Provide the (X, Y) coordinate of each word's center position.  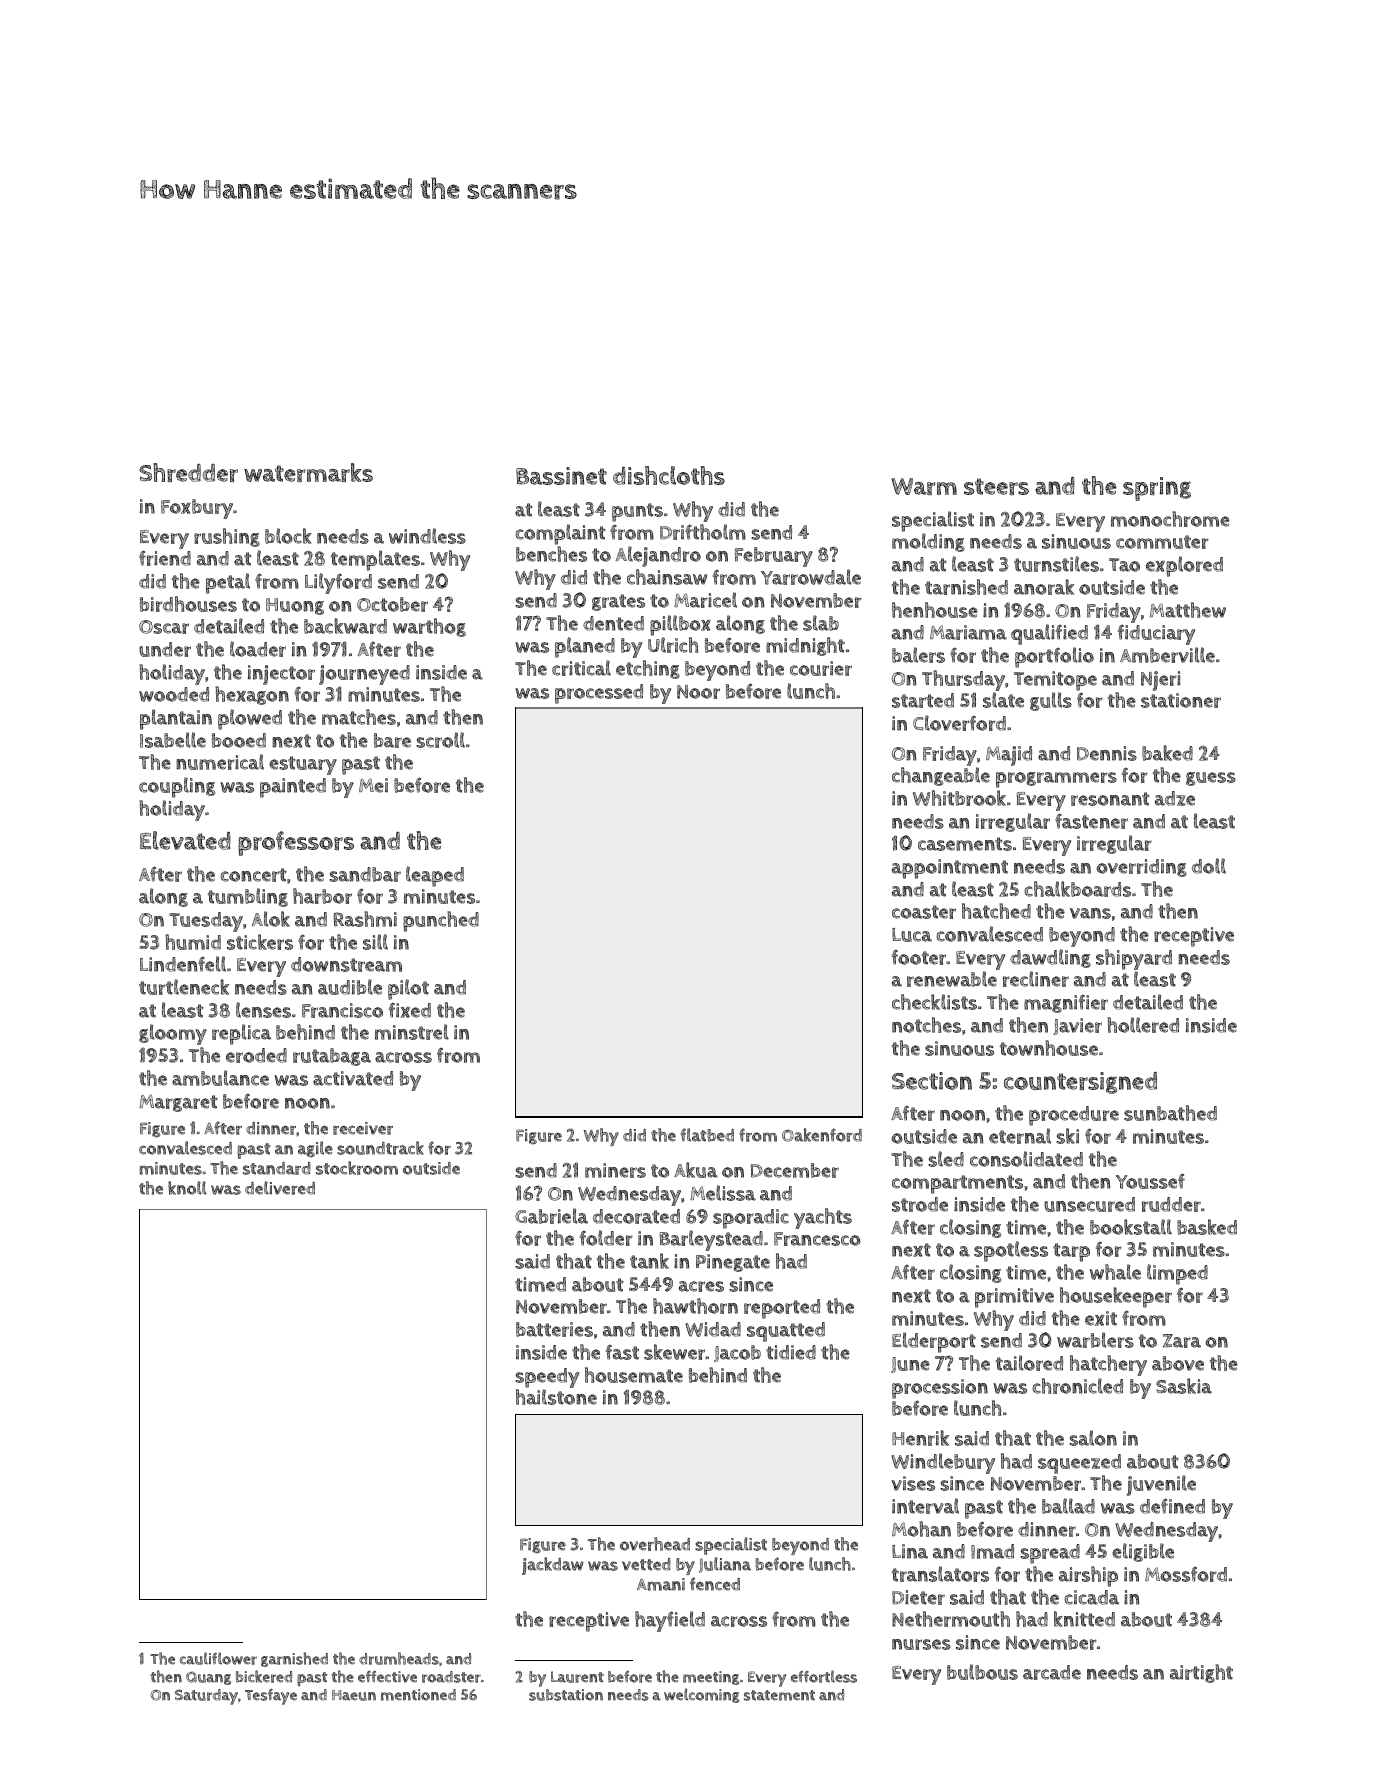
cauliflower (218, 1658)
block (288, 536)
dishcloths (669, 475)
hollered (1143, 1025)
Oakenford (822, 1135)
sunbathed (1170, 1113)
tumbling (248, 897)
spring (1157, 489)
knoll (187, 1188)
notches (926, 1025)
